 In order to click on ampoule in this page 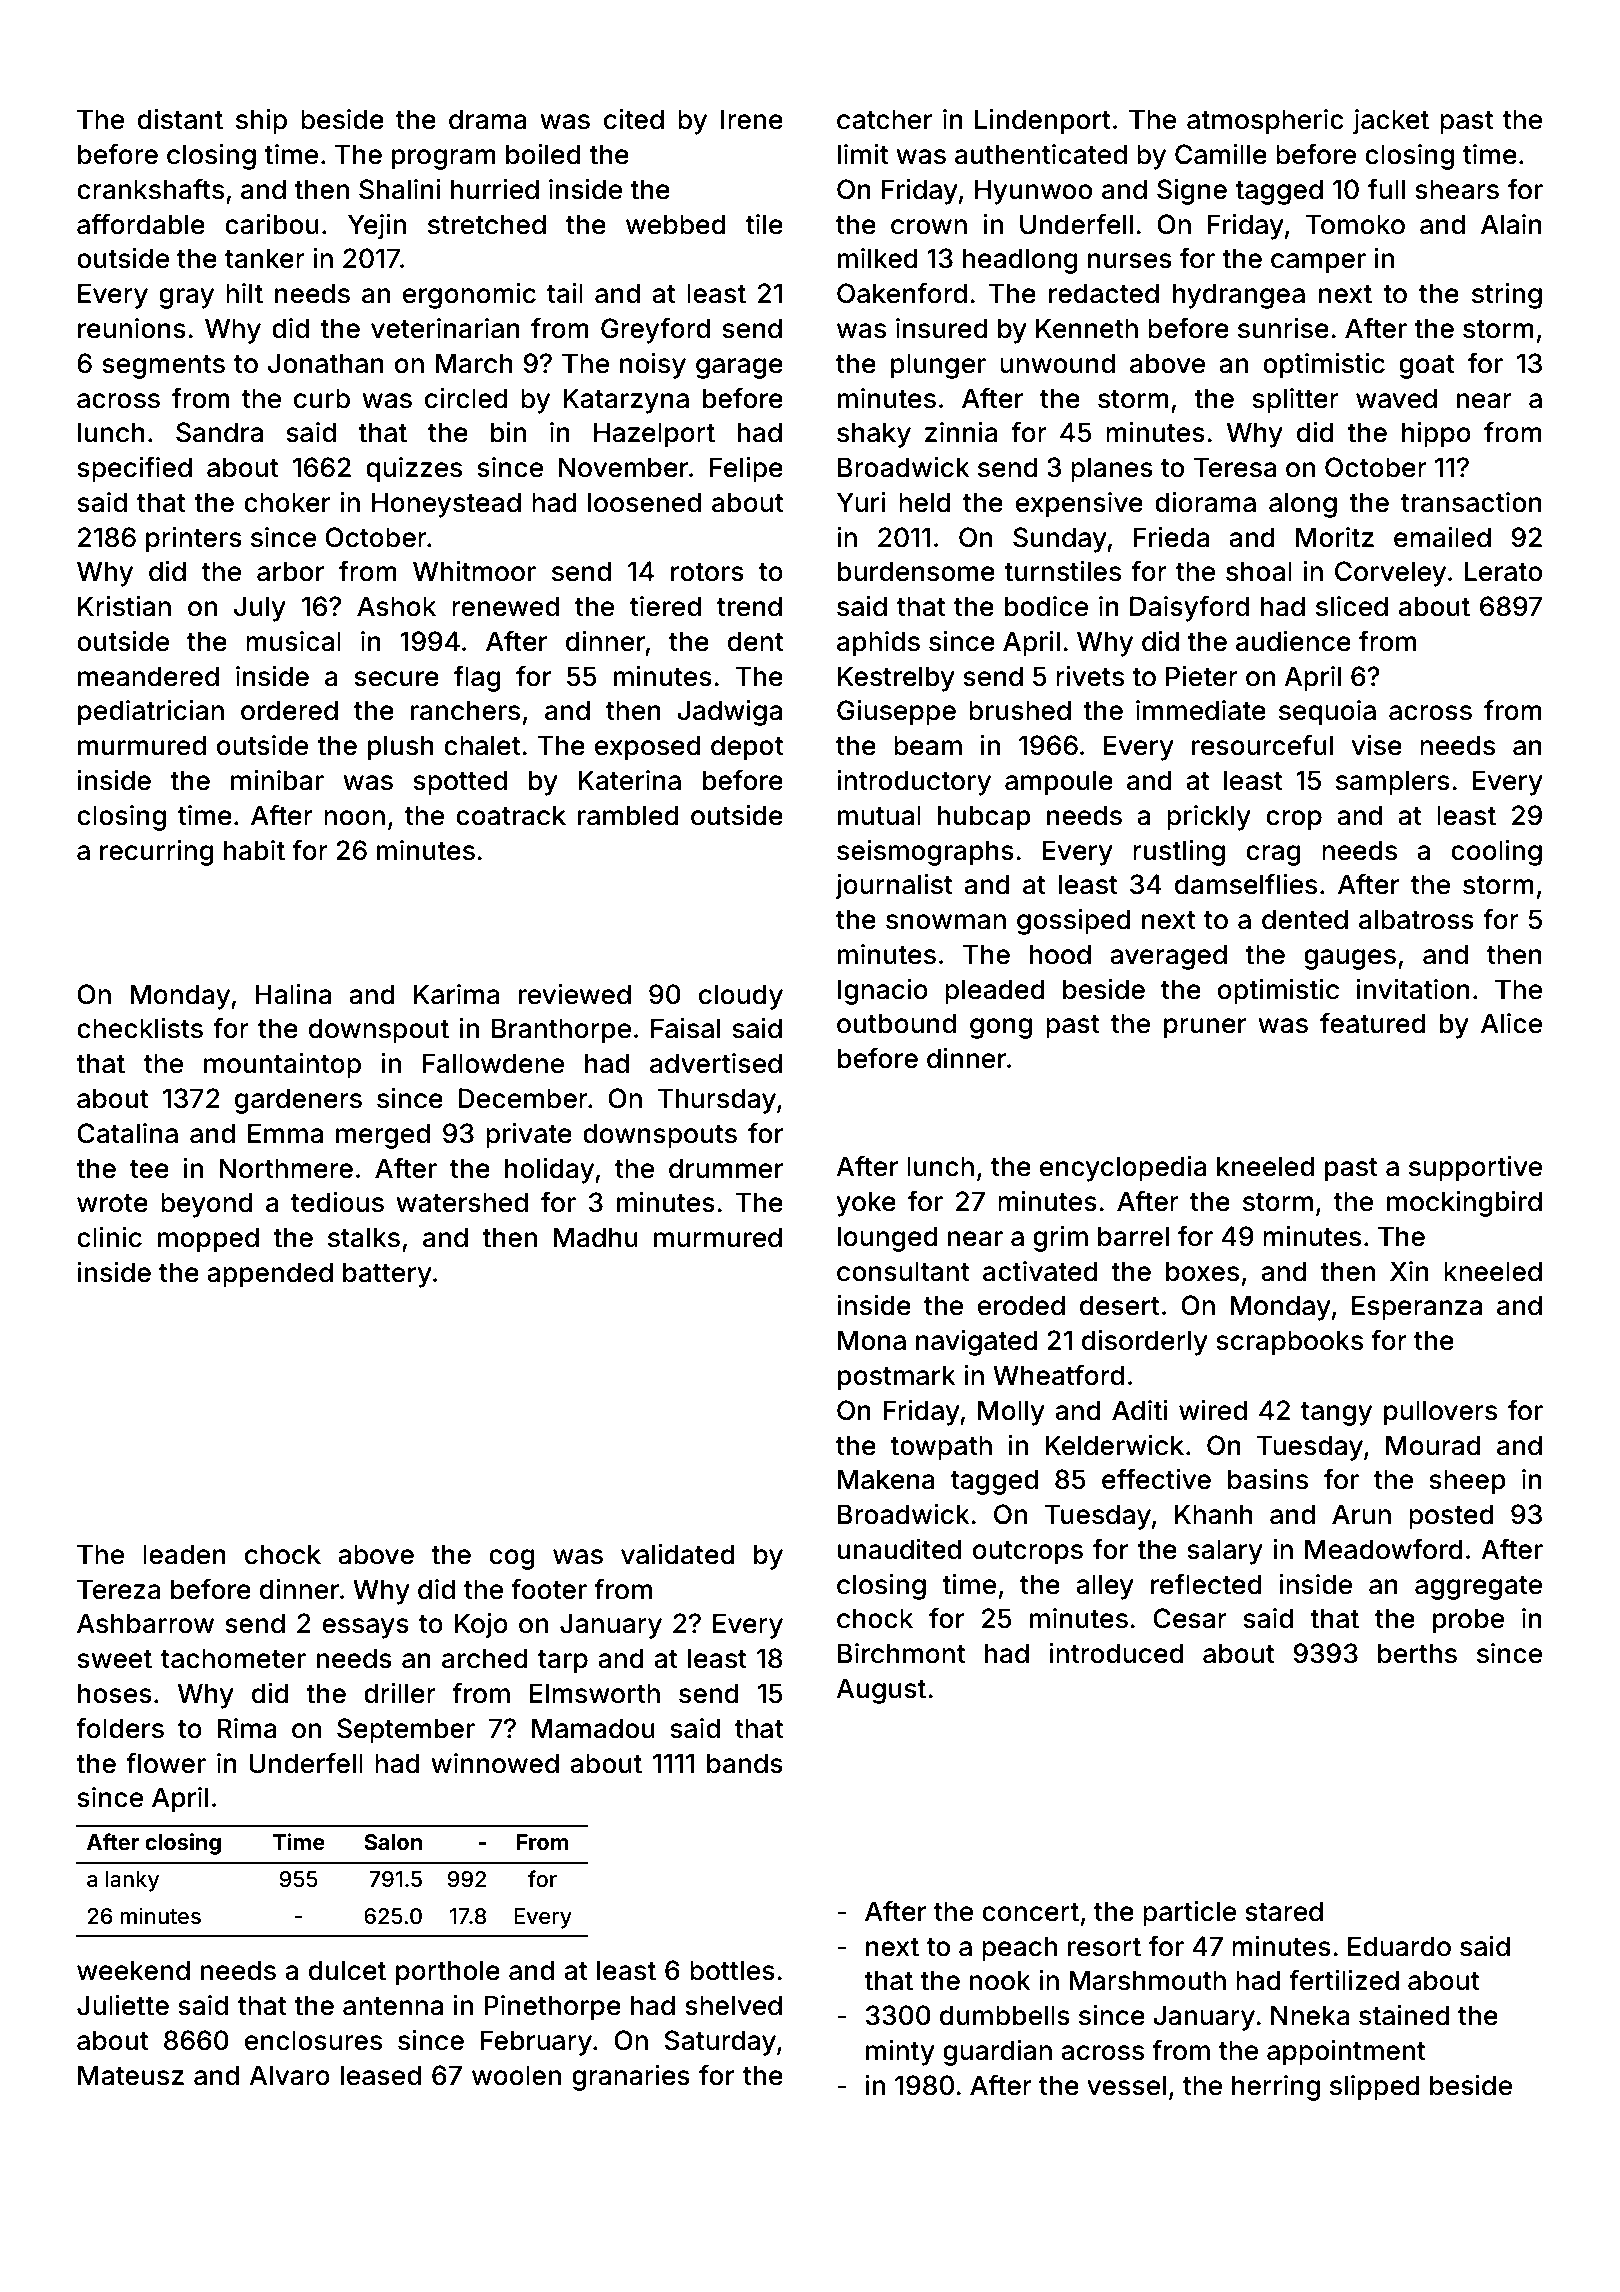, I will do `click(1059, 783)`.
